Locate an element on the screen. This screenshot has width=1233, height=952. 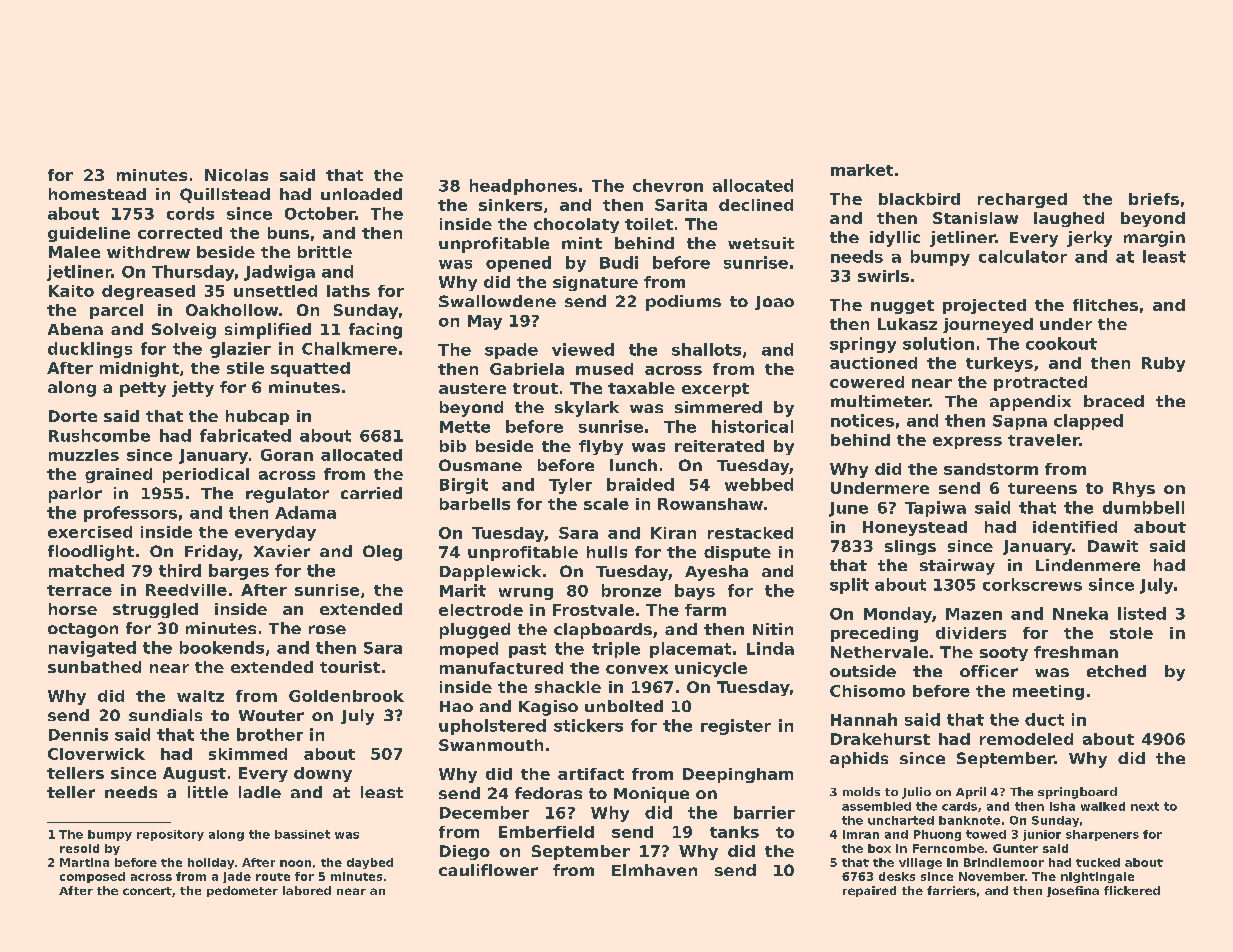
wrung is located at coordinates (526, 594).
